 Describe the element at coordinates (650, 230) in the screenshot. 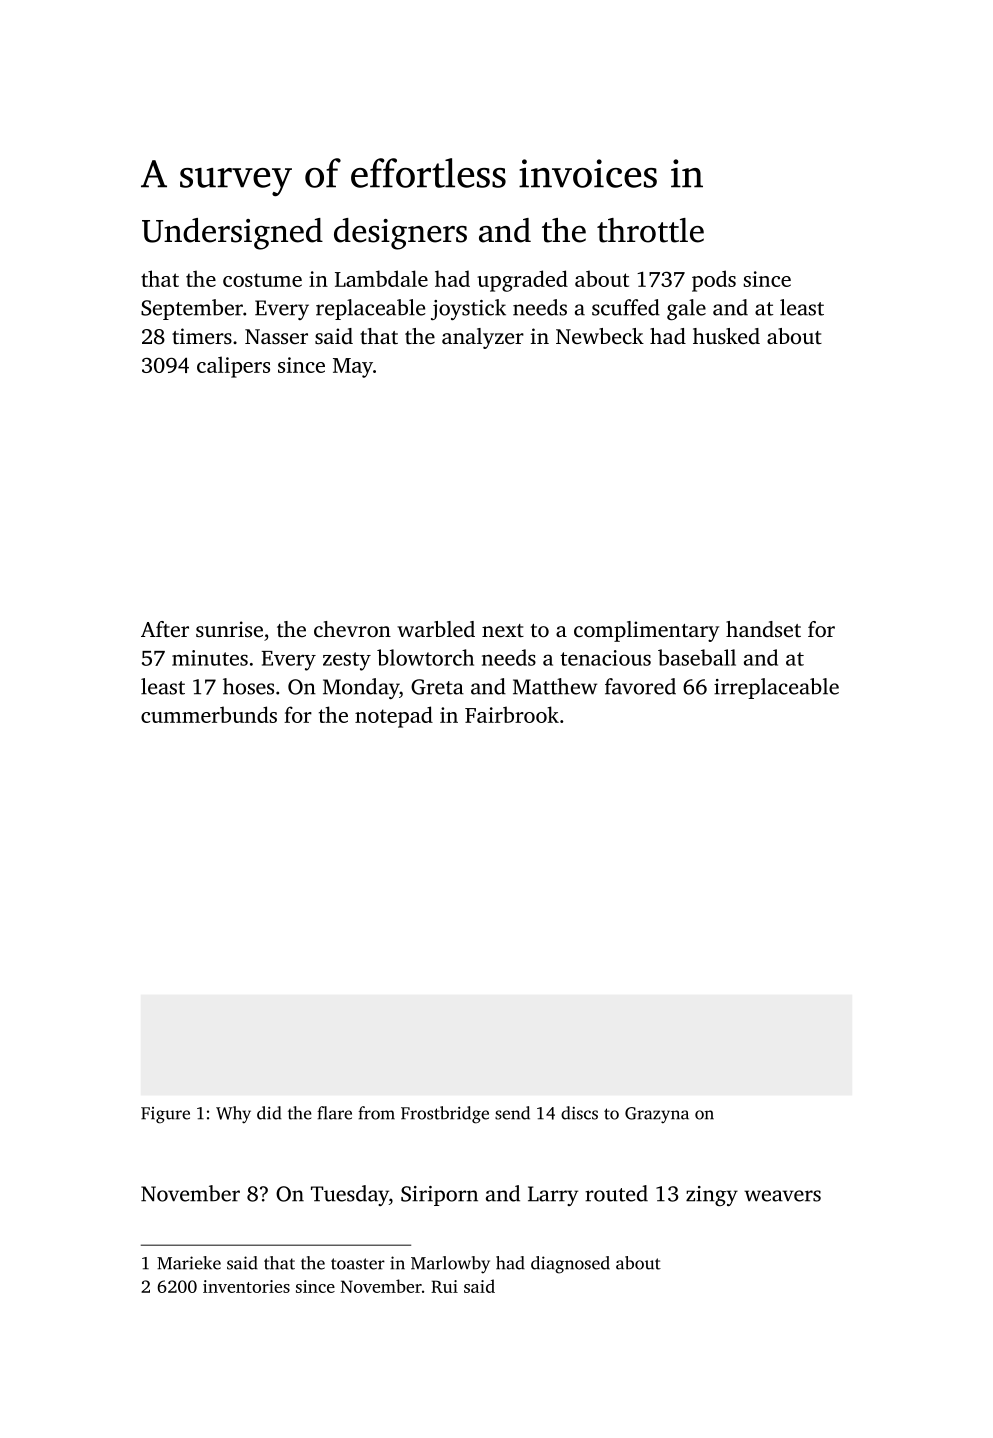

I see `throttle` at that location.
